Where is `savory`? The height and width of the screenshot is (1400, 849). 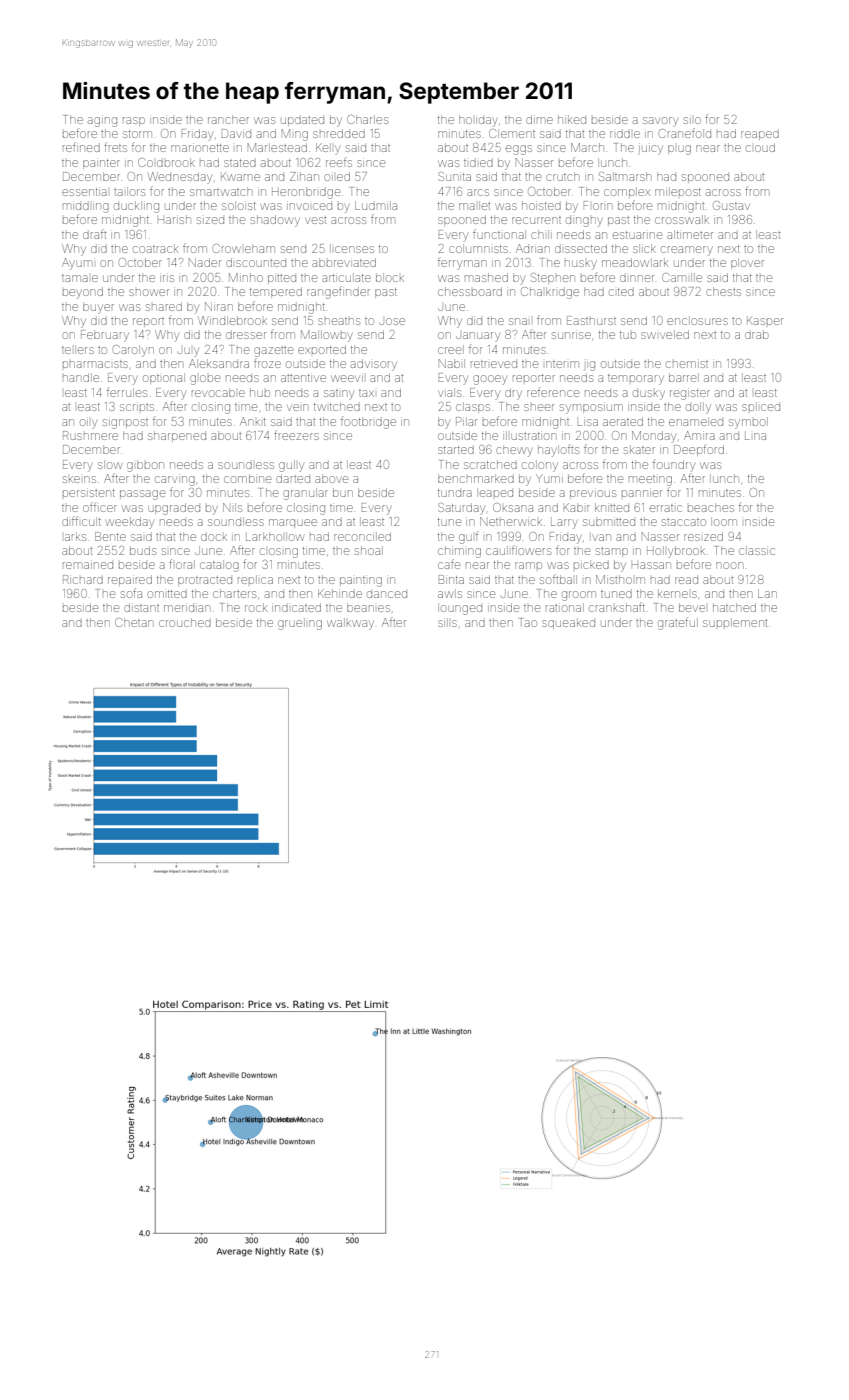
savory is located at coordinates (660, 122).
